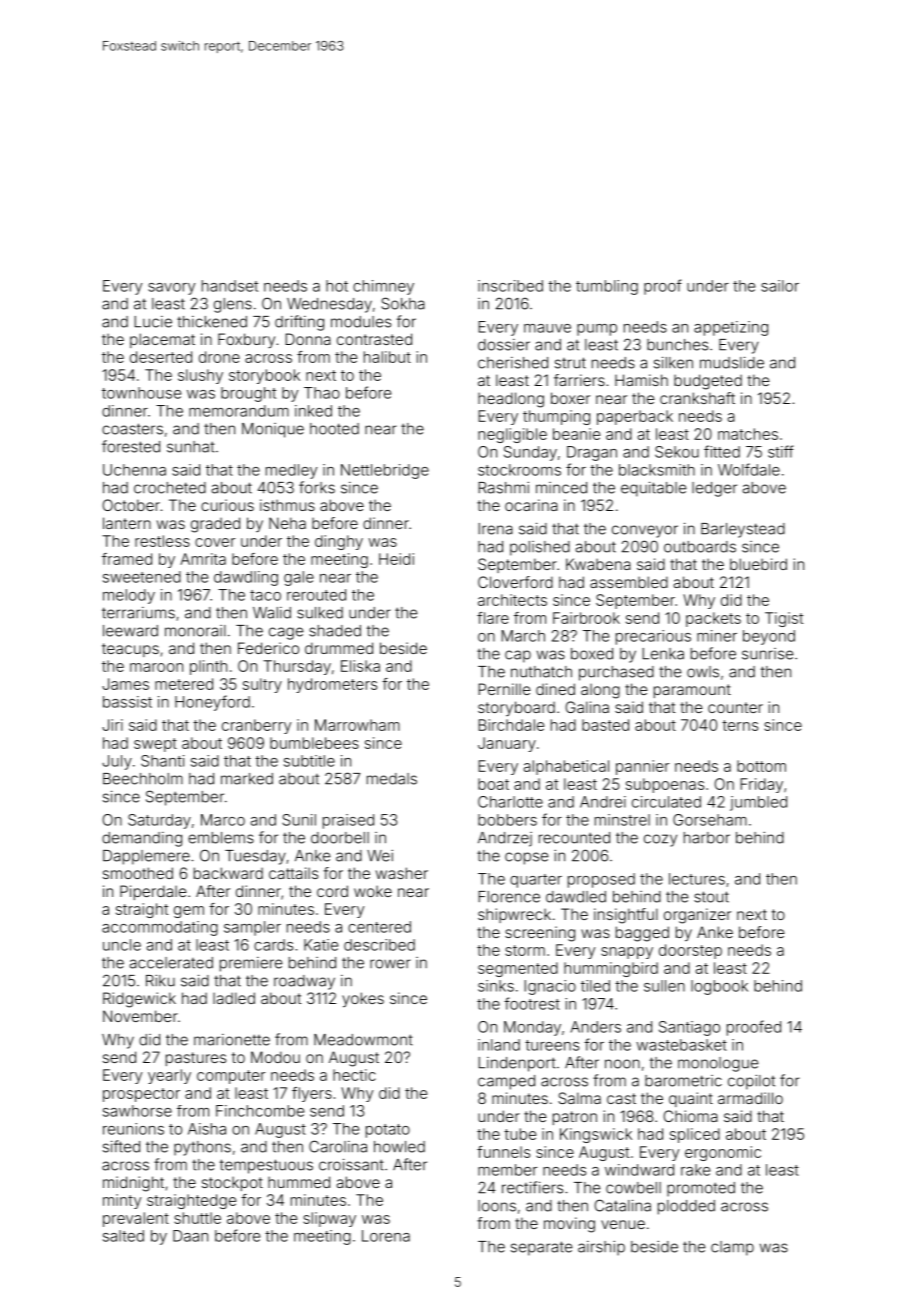 The height and width of the document is (1316, 908). What do you see at coordinates (191, 447) in the document?
I see `sunhat` at bounding box center [191, 447].
